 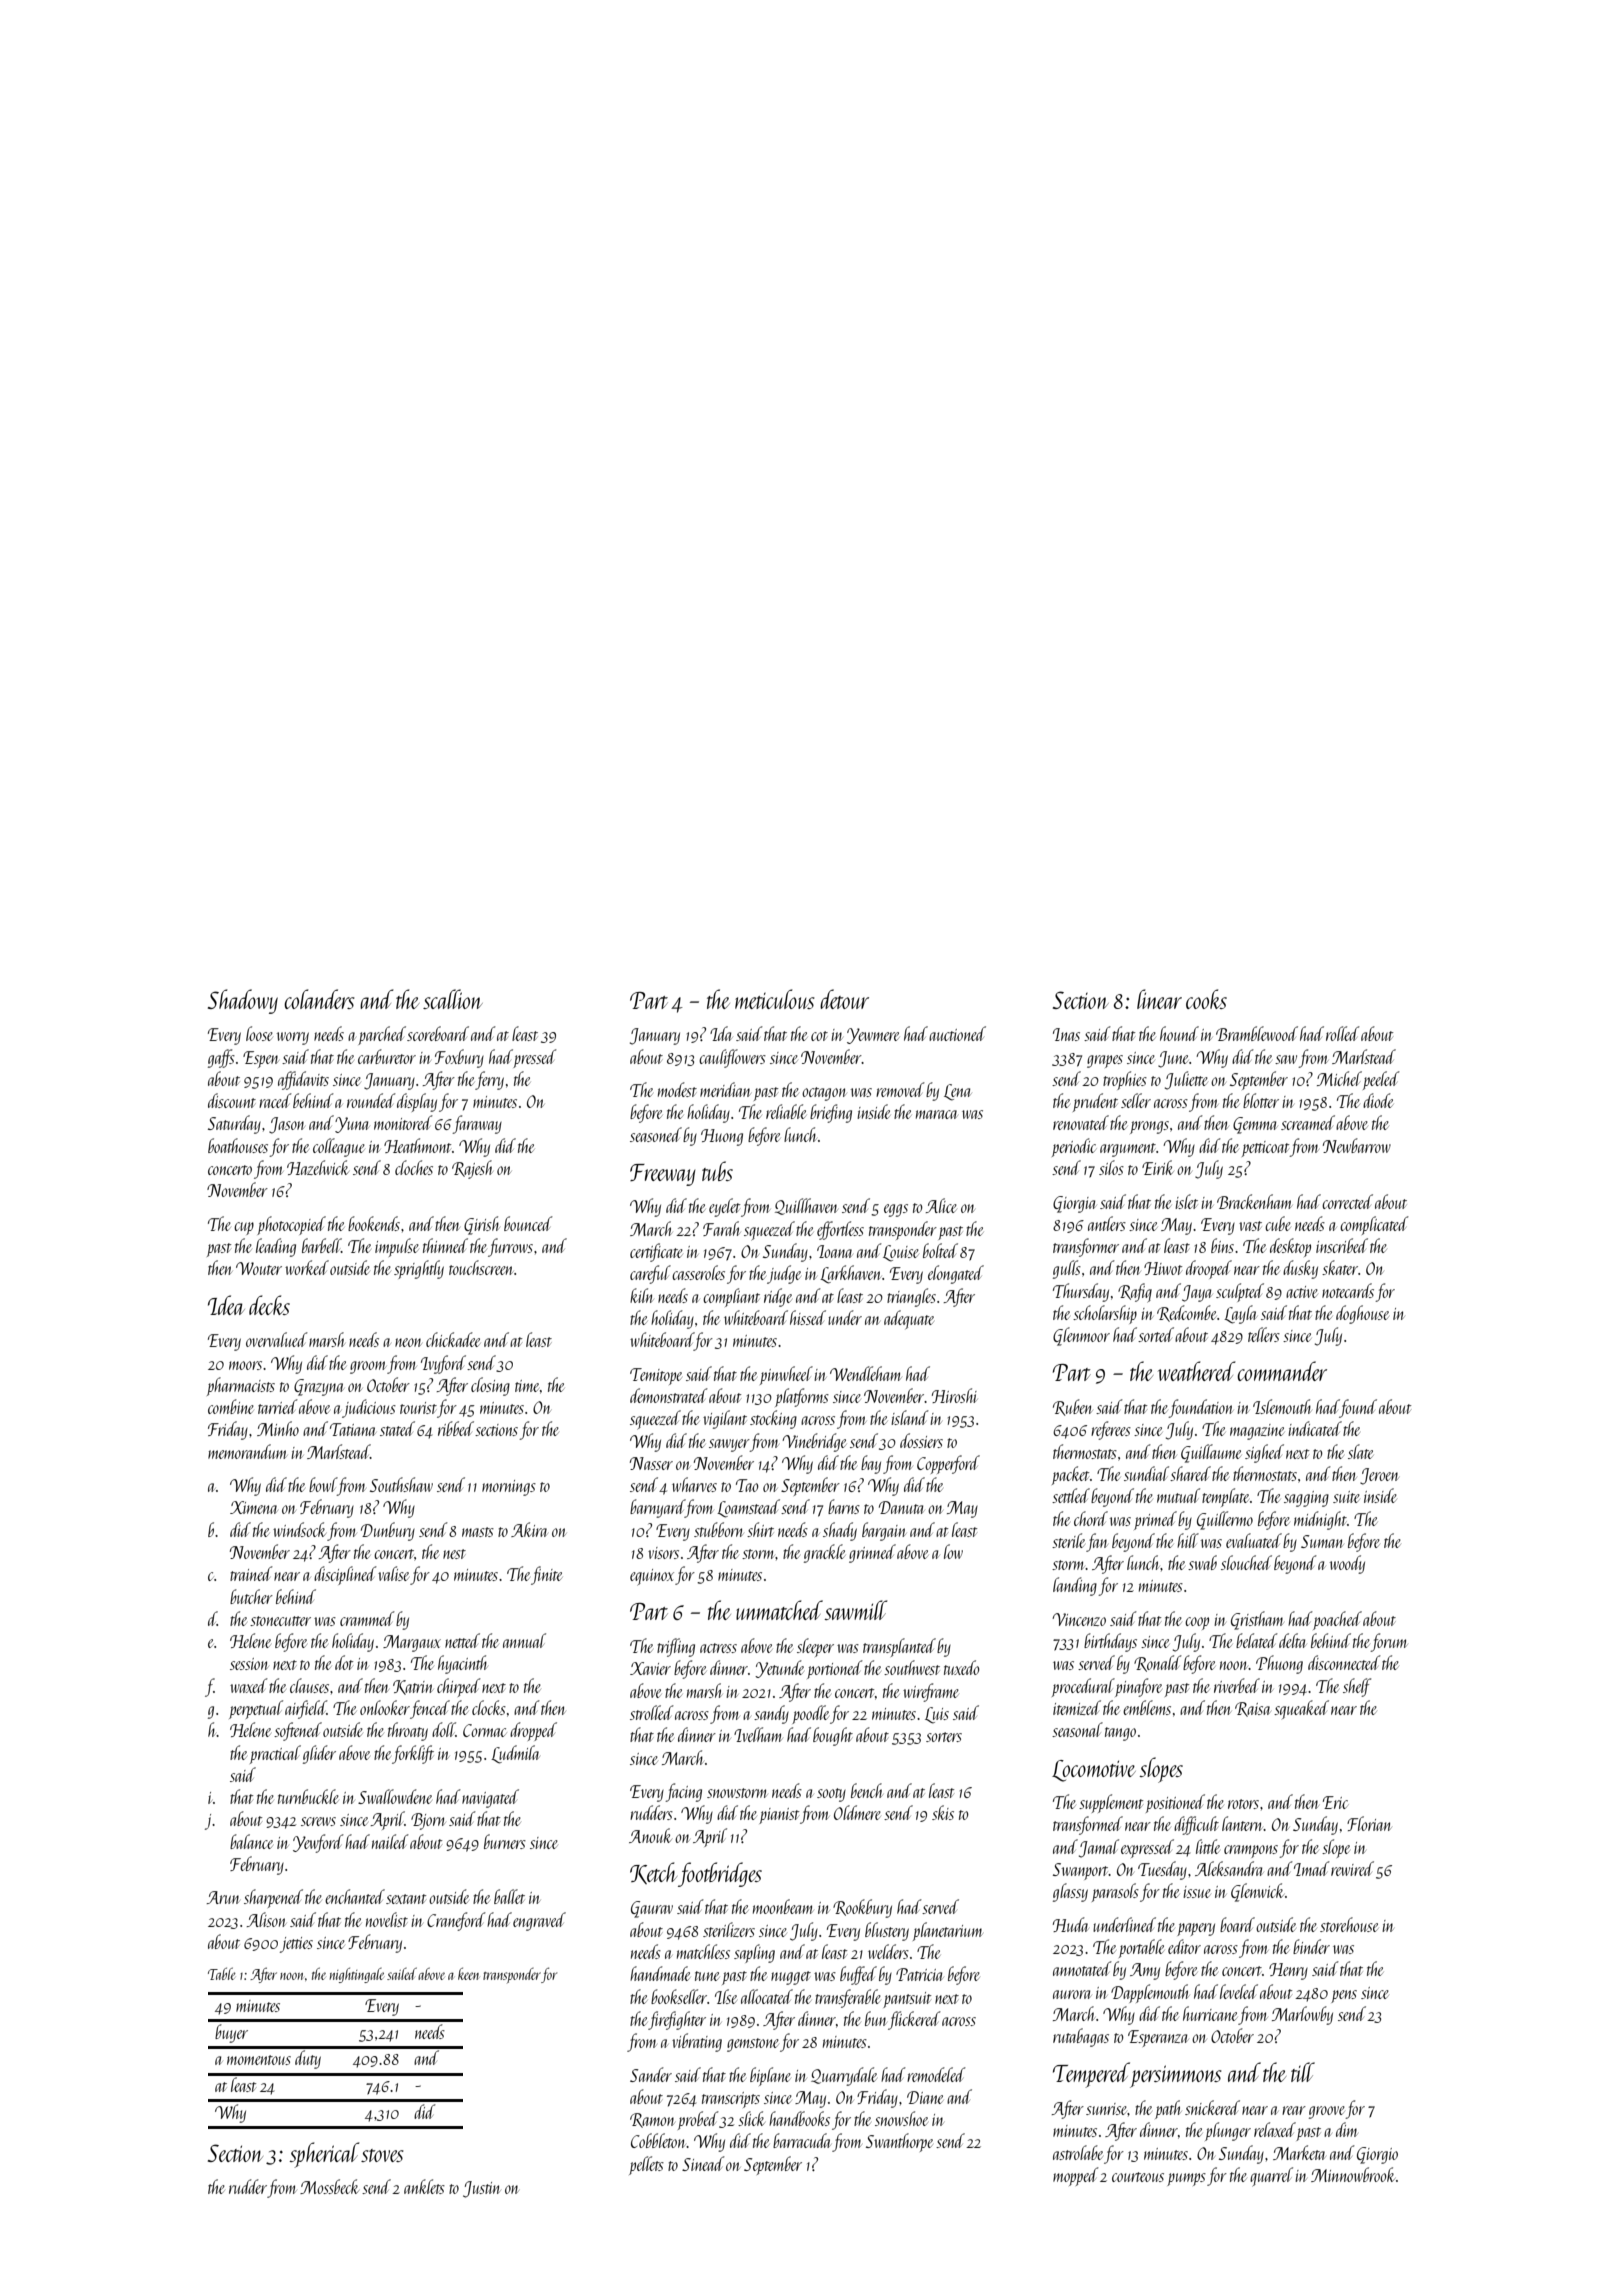 What do you see at coordinates (243, 1001) in the image?
I see `Shadowy` at bounding box center [243, 1001].
